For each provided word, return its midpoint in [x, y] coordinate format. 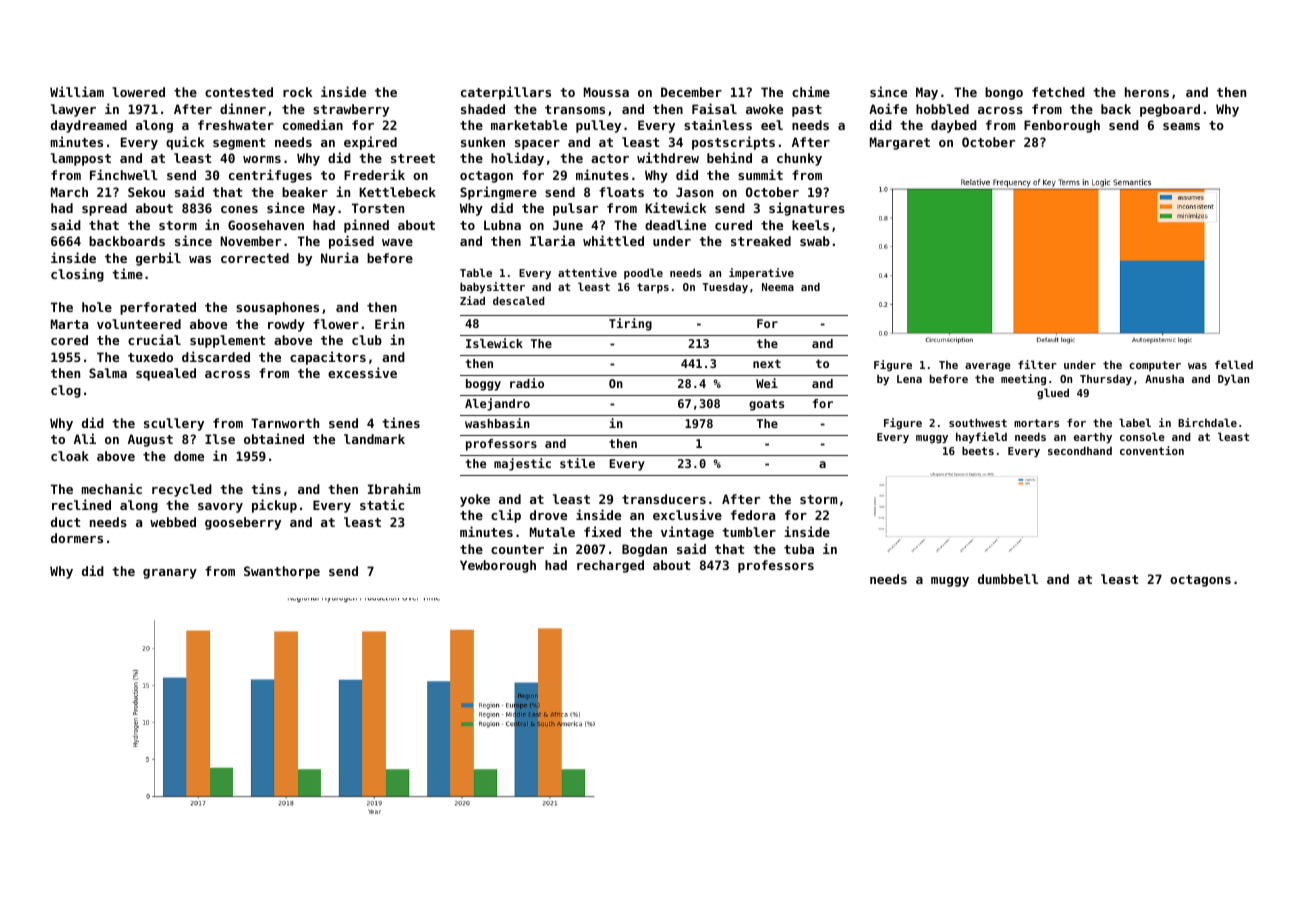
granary [170, 574]
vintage [687, 533]
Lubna [502, 225]
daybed [954, 126]
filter [1037, 364]
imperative [761, 274]
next [767, 363]
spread [104, 209]
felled [1234, 364]
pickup [274, 506]
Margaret [900, 143]
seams [1181, 126]
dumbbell [1008, 579]
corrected [255, 258]
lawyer [73, 110]
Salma [108, 373]
